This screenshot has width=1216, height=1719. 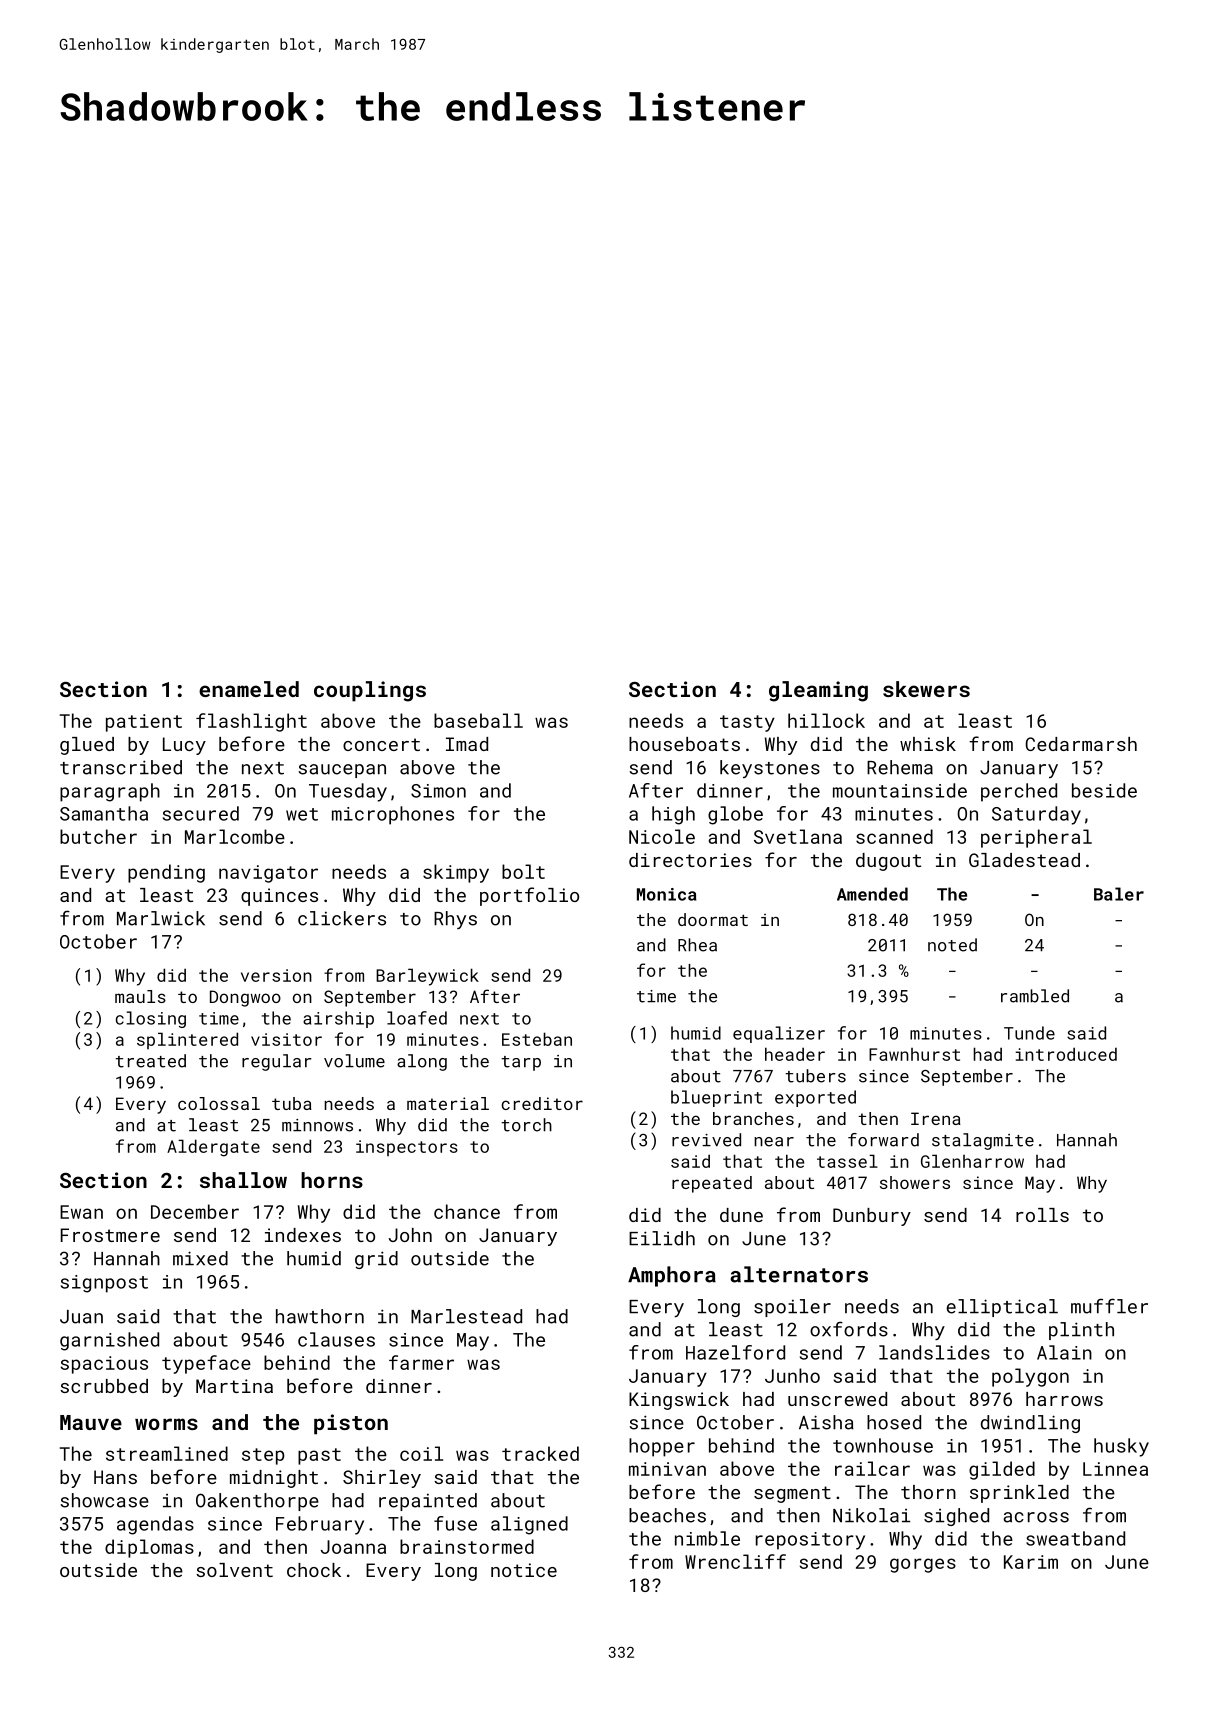 What do you see at coordinates (1042, 1215) in the screenshot?
I see `rolls` at bounding box center [1042, 1215].
